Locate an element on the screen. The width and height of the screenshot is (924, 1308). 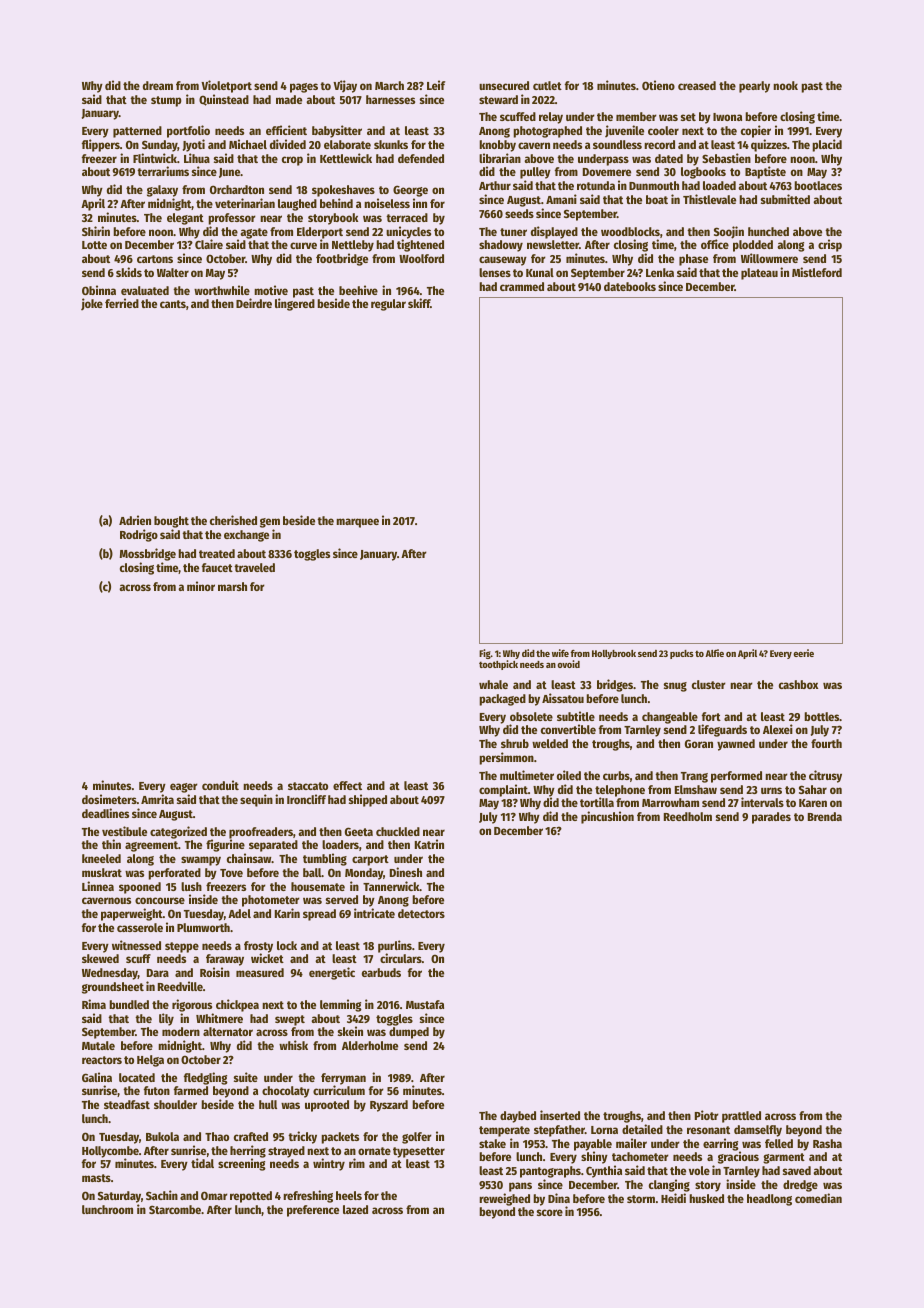
marquee is located at coordinates (357, 523).
